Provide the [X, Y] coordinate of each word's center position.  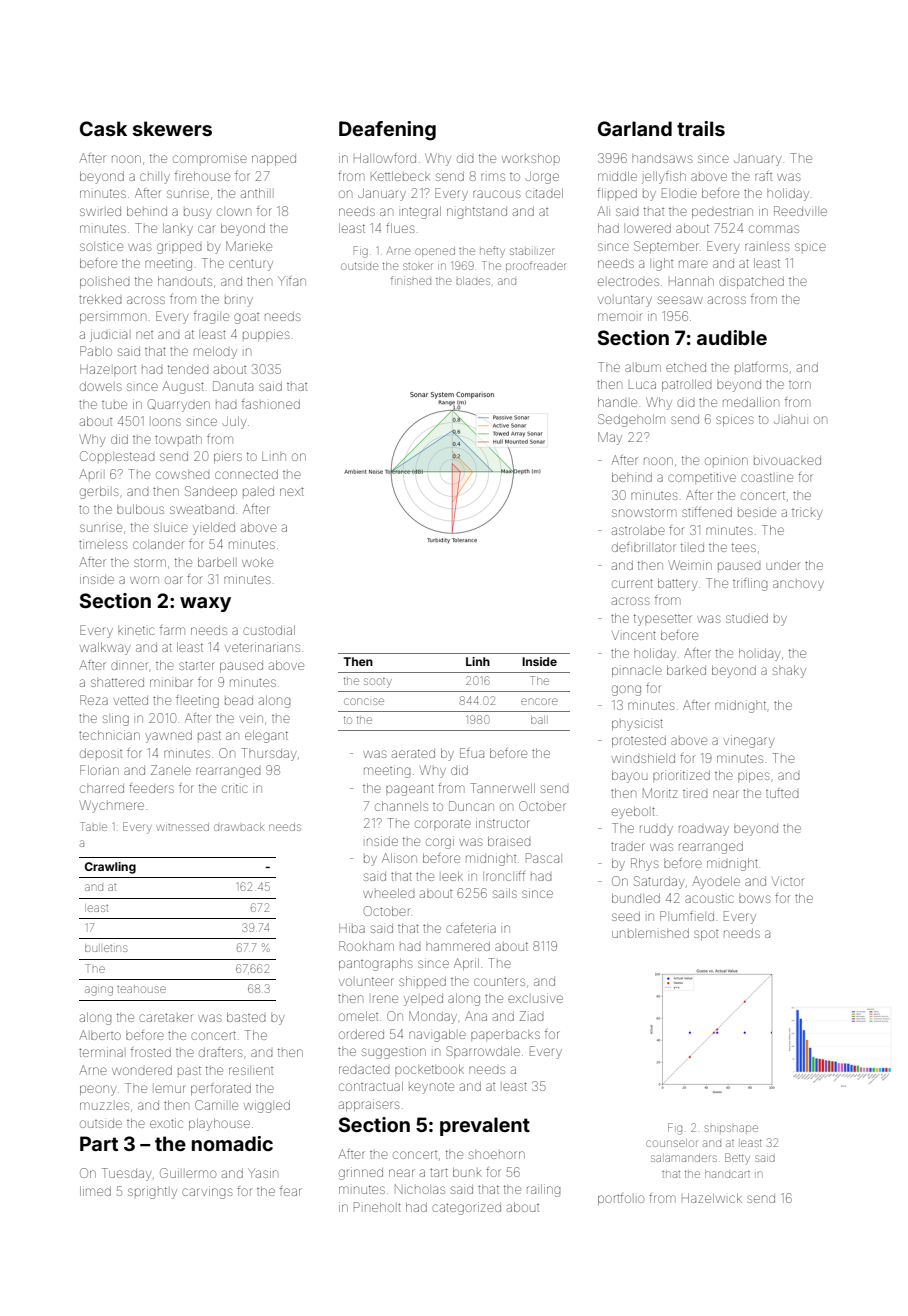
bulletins [106, 948]
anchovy [798, 585]
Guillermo [188, 1173]
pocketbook [429, 1069]
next [292, 491]
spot [706, 935]
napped [274, 159]
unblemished [650, 933]
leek [452, 876]
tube [114, 405]
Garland [635, 128]
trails [701, 128]
